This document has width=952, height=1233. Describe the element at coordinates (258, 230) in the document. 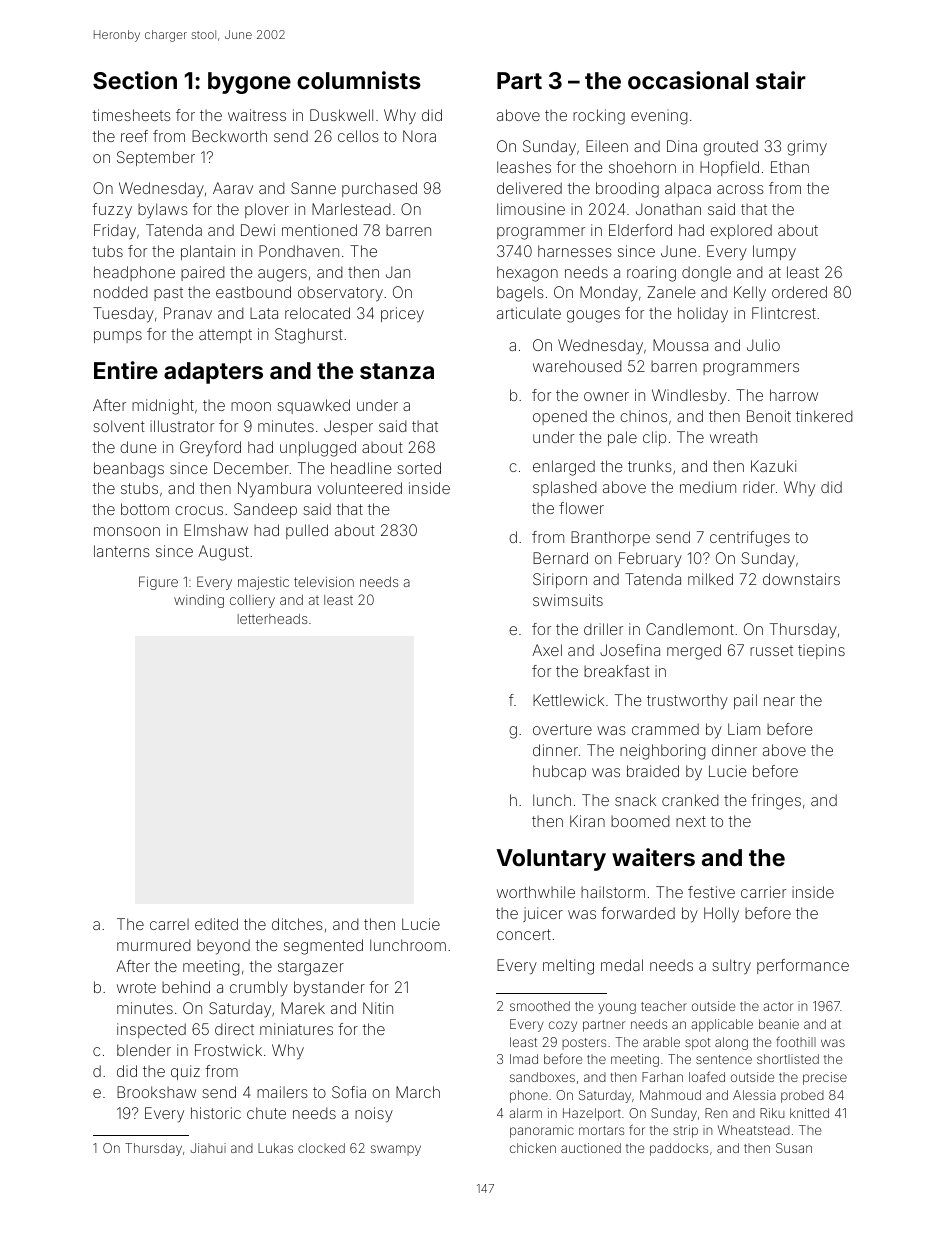

I see `Dewi` at that location.
